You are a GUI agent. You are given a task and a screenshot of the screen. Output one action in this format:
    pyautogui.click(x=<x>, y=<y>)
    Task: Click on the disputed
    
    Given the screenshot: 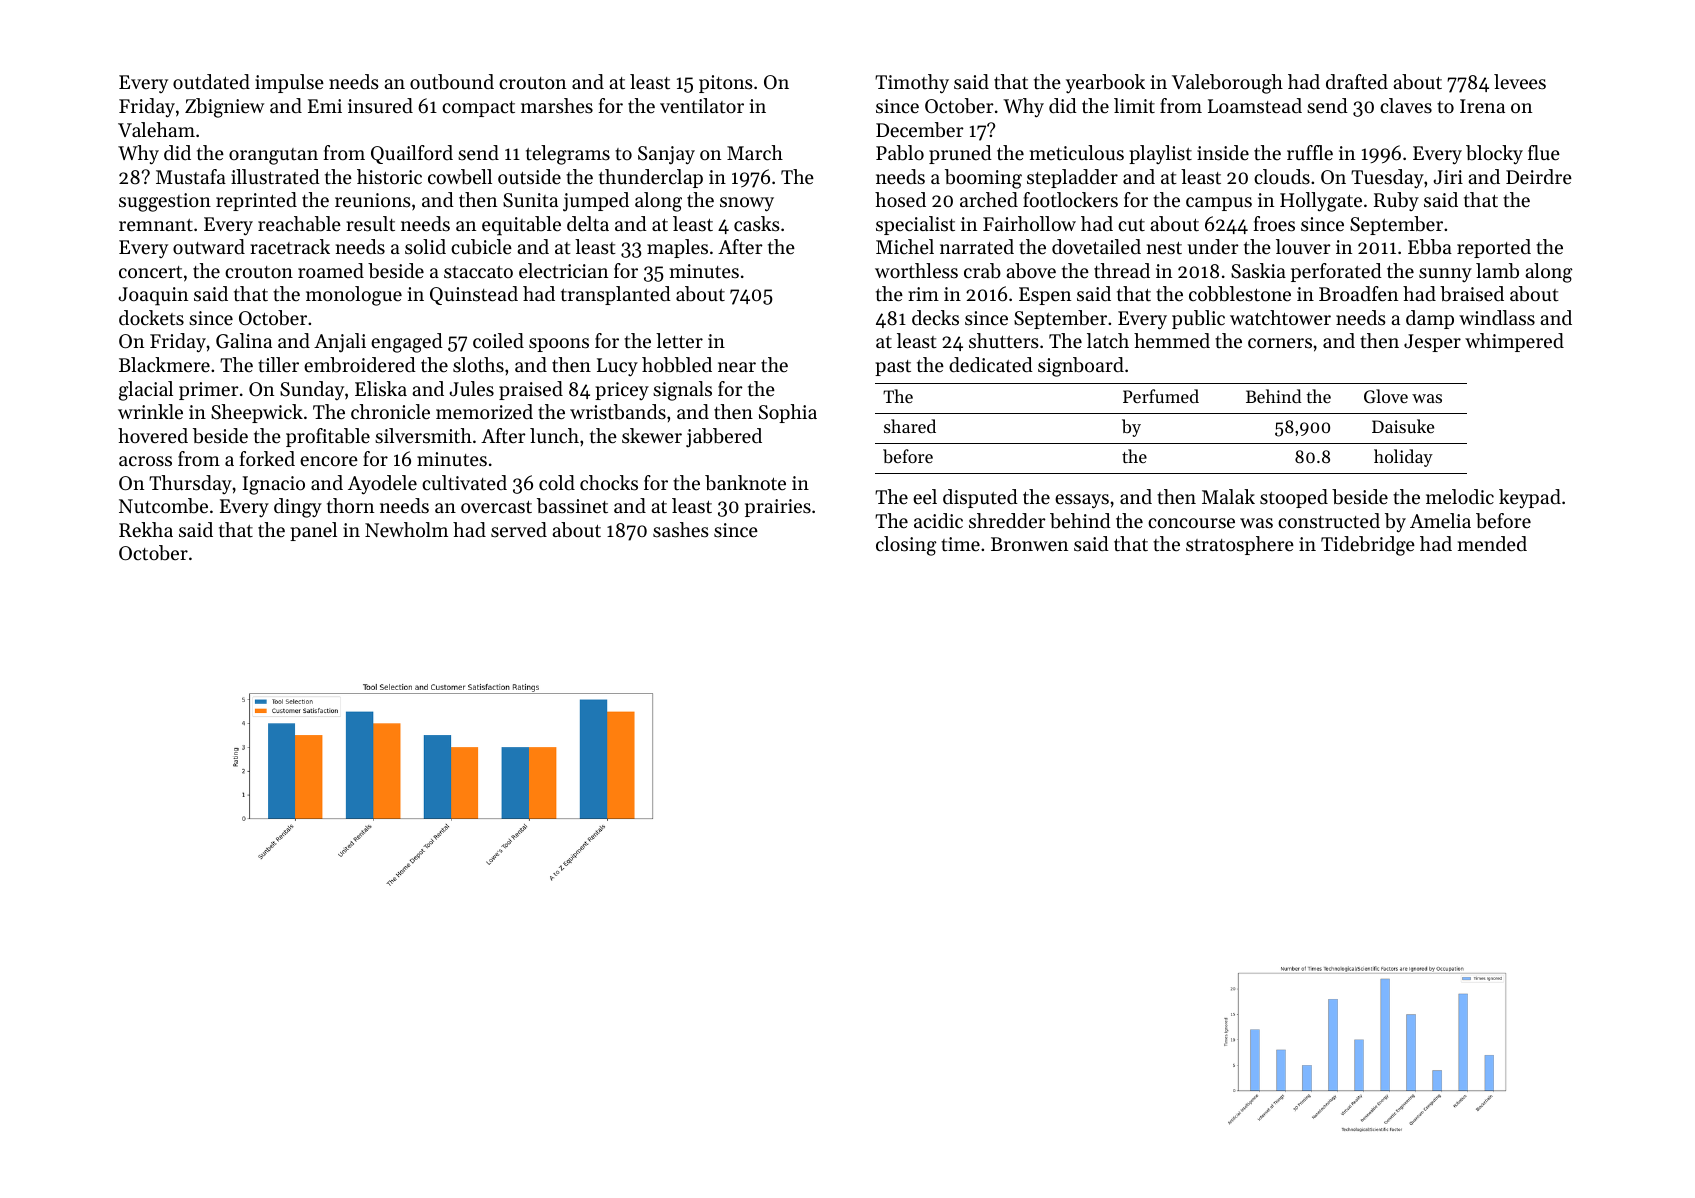 What is the action you would take?
    pyautogui.click(x=980, y=498)
